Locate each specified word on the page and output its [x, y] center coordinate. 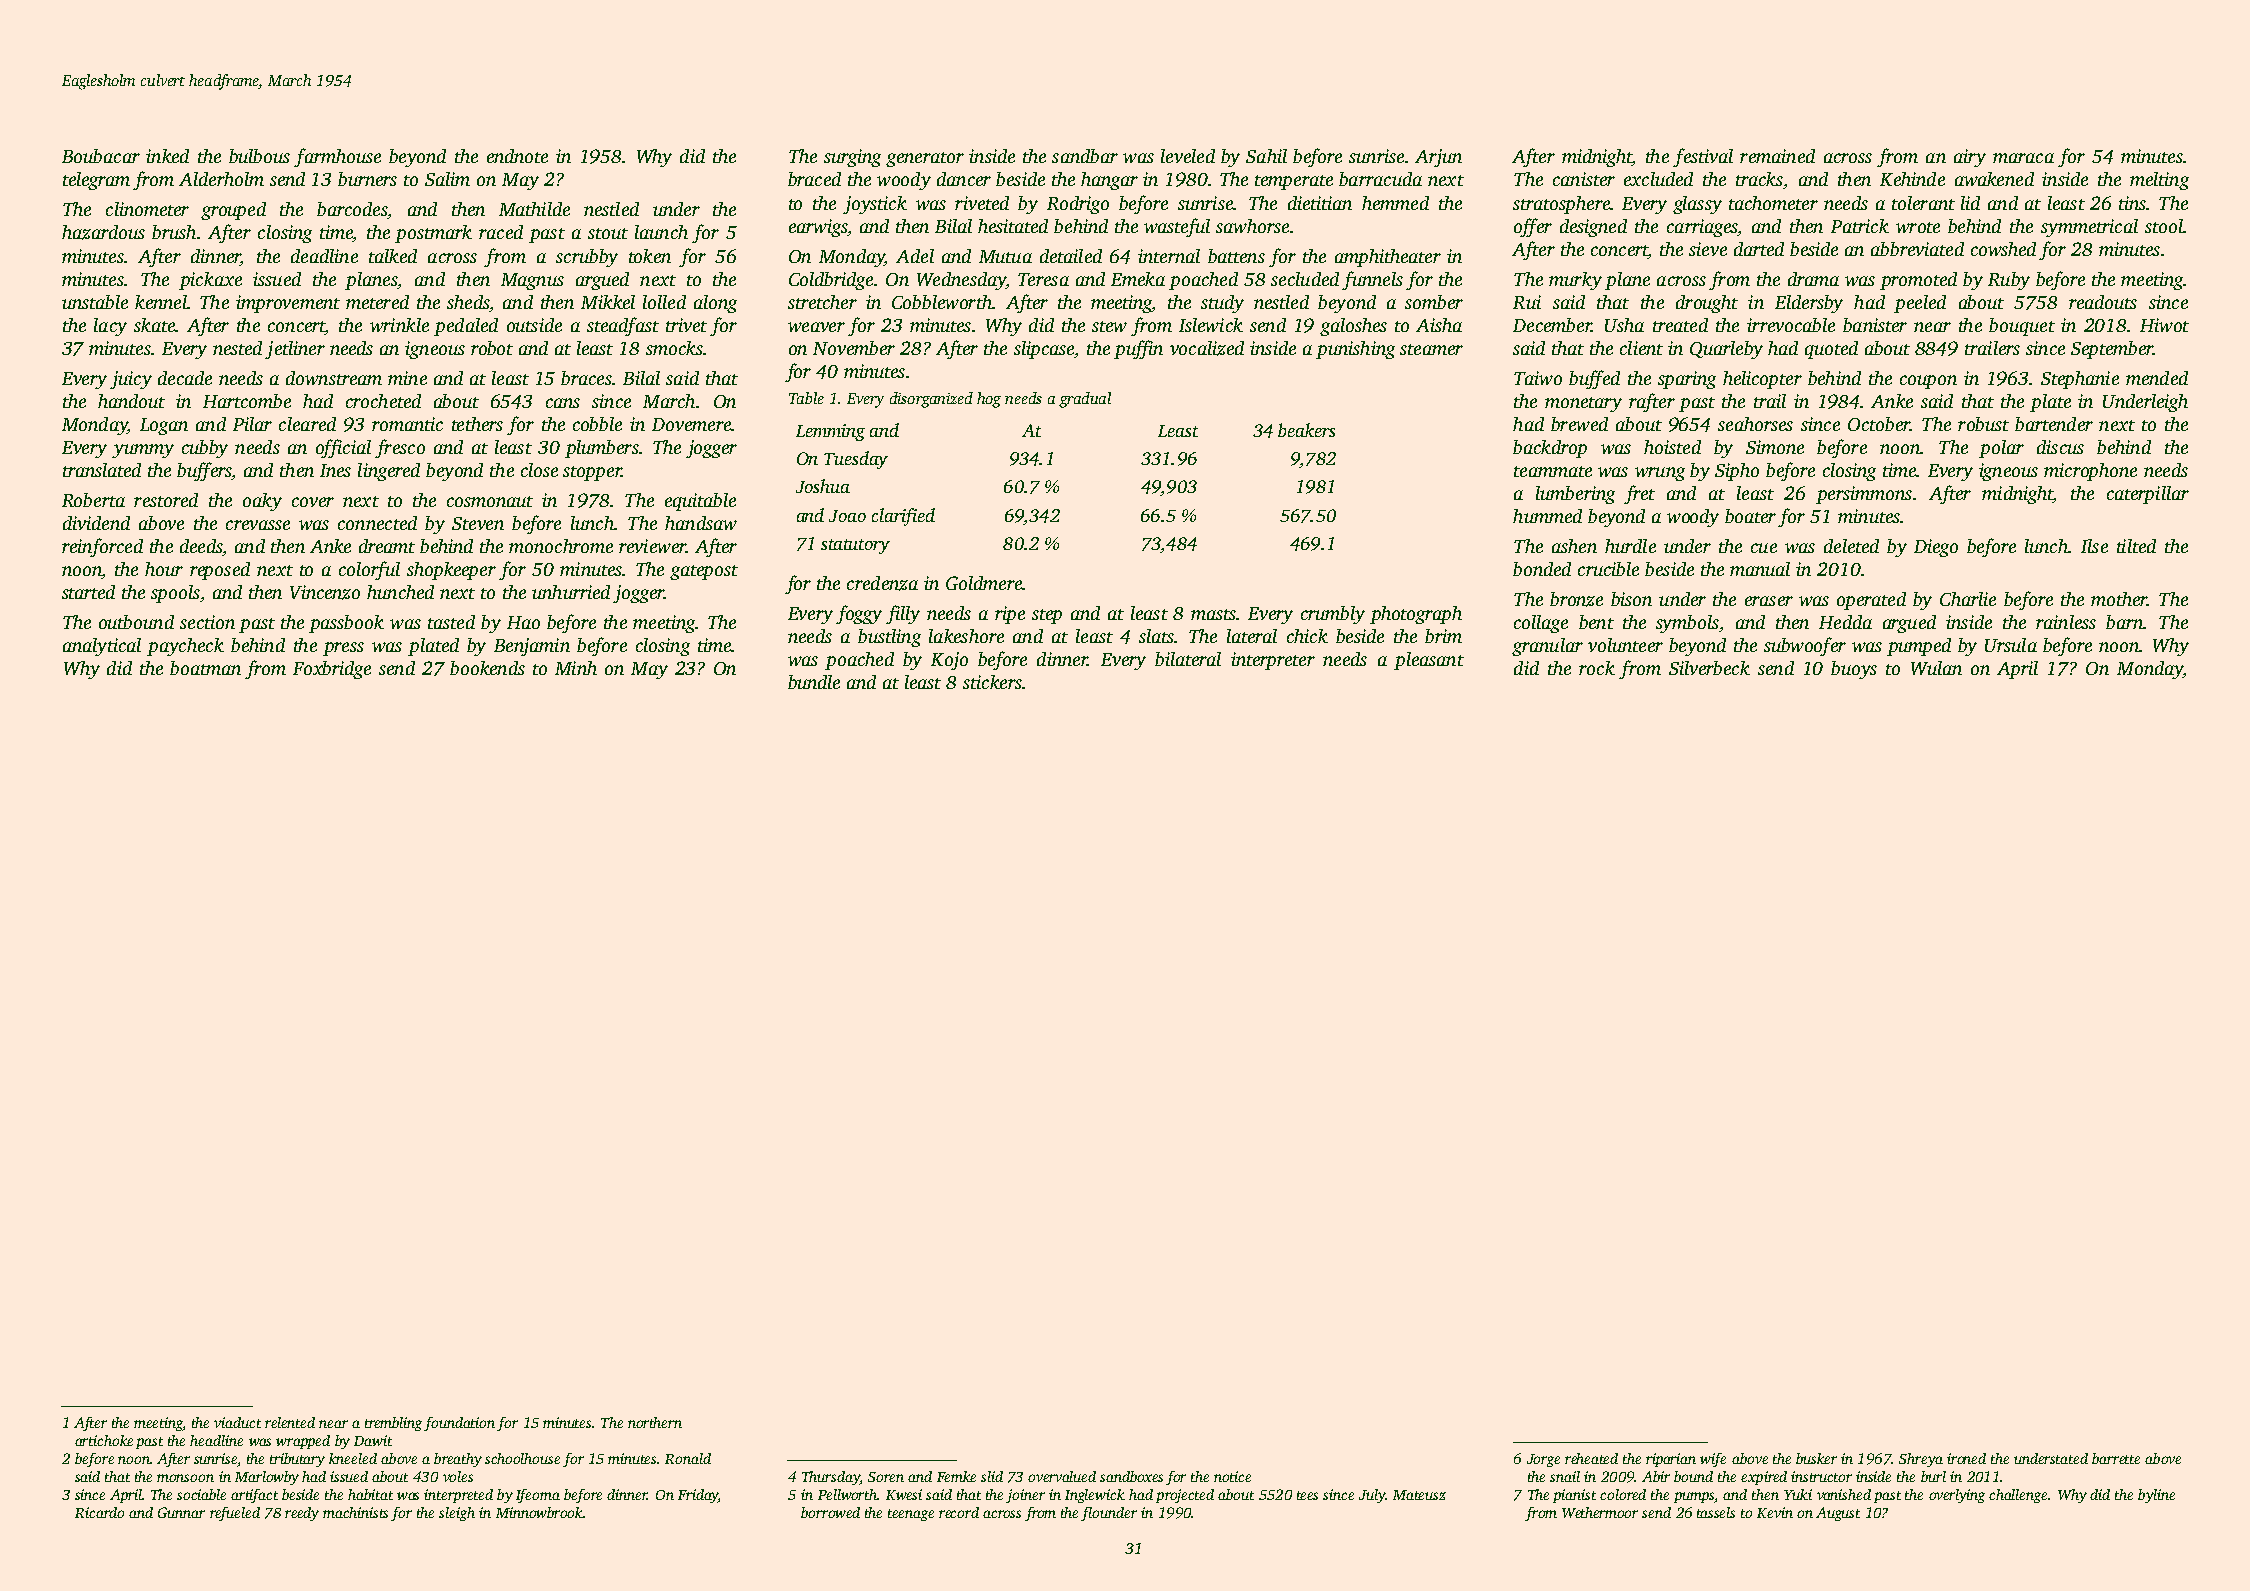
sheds [468, 302]
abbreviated [1917, 249]
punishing [1355, 350]
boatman [205, 668]
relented [290, 1422]
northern [655, 1422]
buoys [1854, 670]
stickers [992, 682]
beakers [1306, 430]
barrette [2116, 1458]
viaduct [237, 1422]
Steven [478, 523]
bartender [2054, 424]
